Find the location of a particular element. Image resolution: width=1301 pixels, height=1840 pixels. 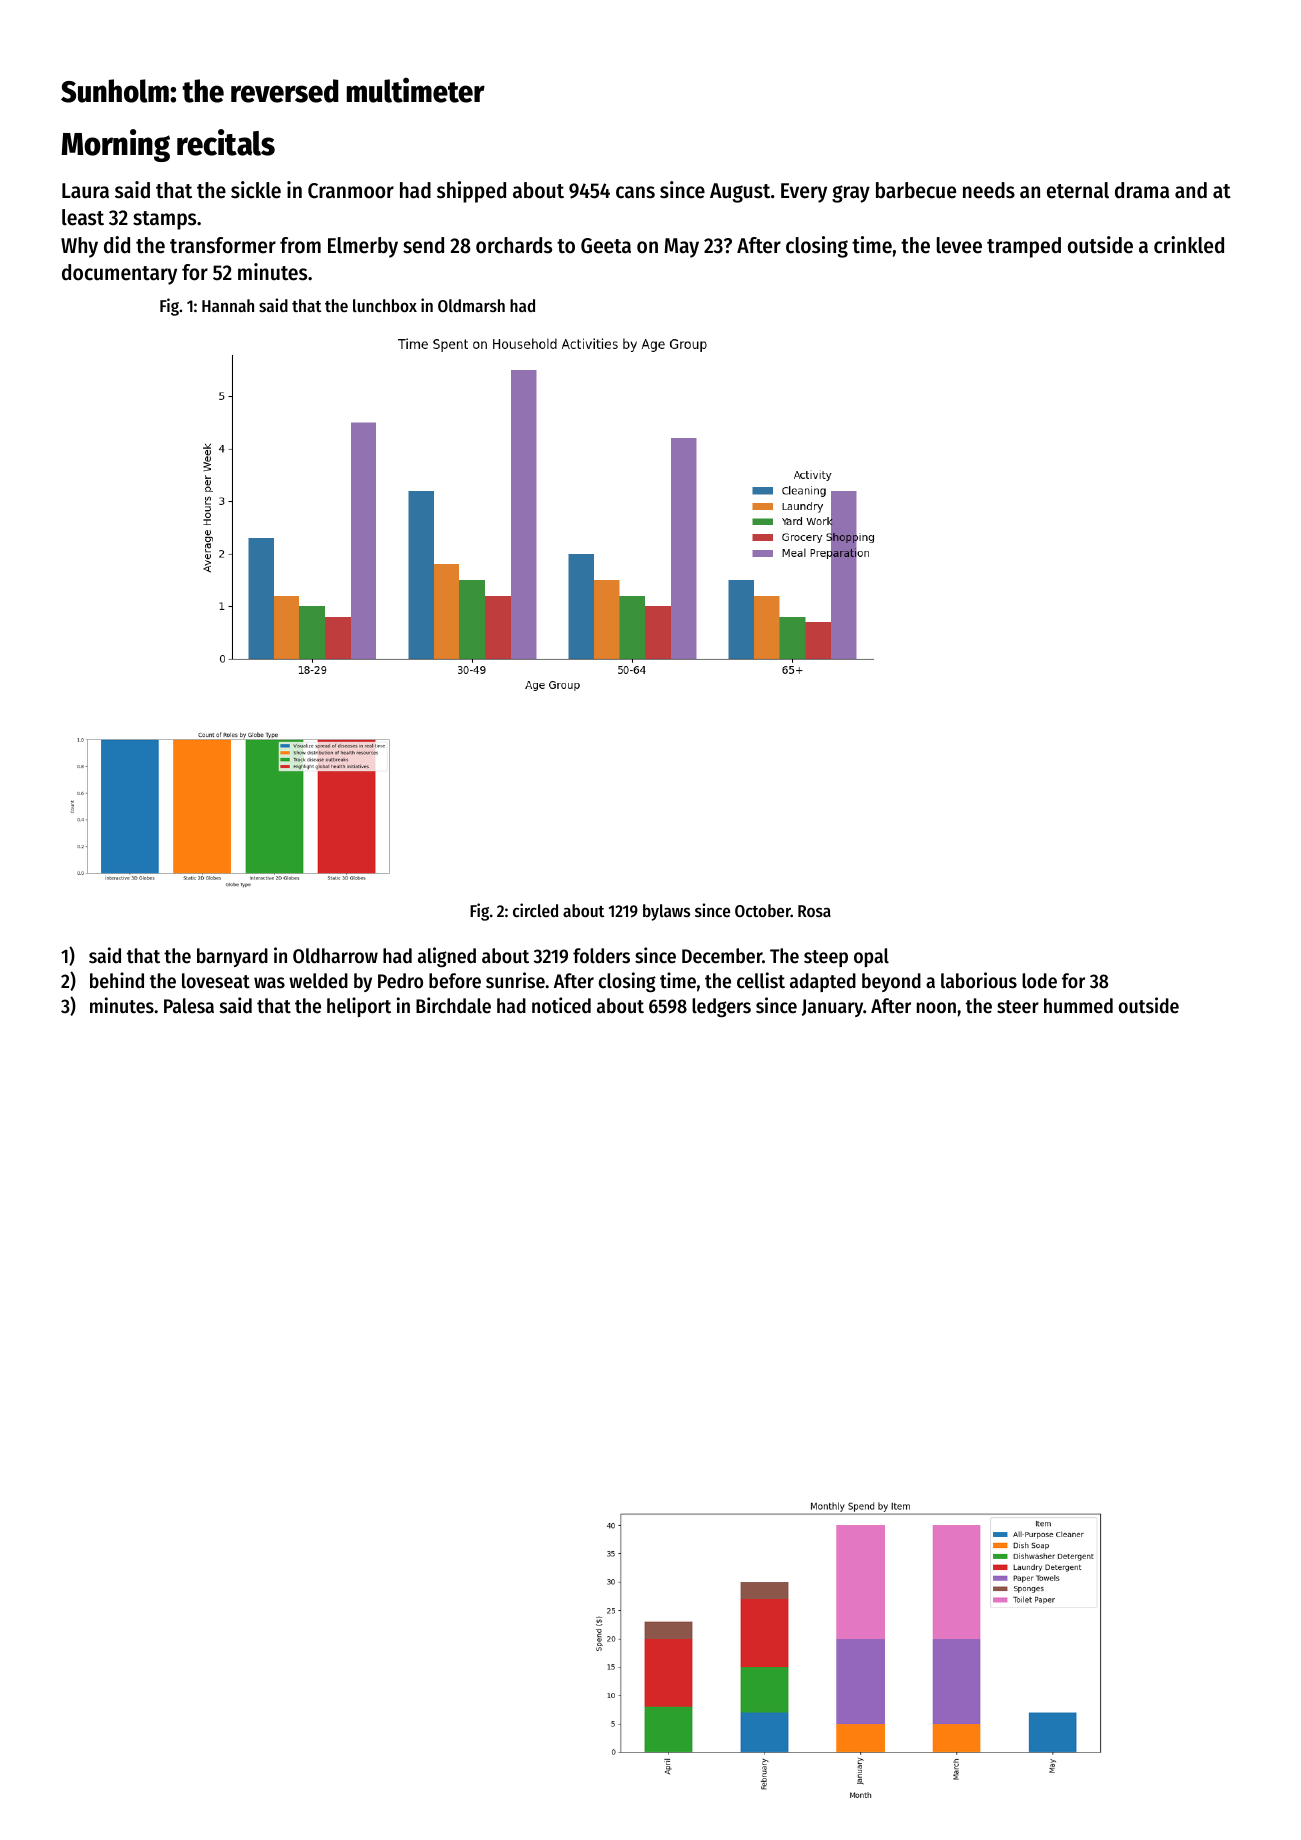

crinkled is located at coordinates (1189, 245).
